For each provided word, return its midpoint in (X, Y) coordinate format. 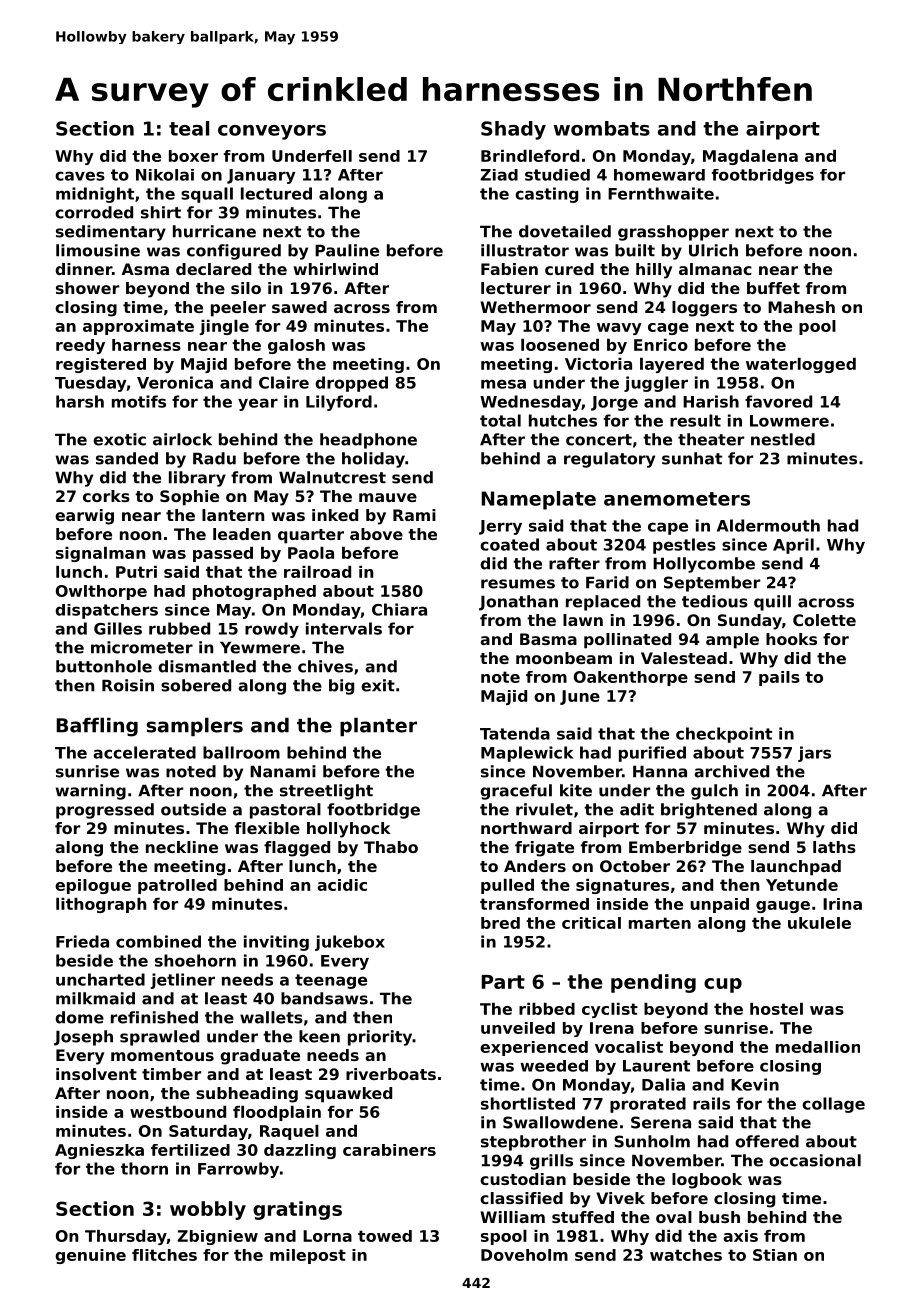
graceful (516, 792)
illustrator (525, 250)
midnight (95, 195)
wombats (602, 128)
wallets (271, 1017)
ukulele (819, 923)
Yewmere (260, 647)
